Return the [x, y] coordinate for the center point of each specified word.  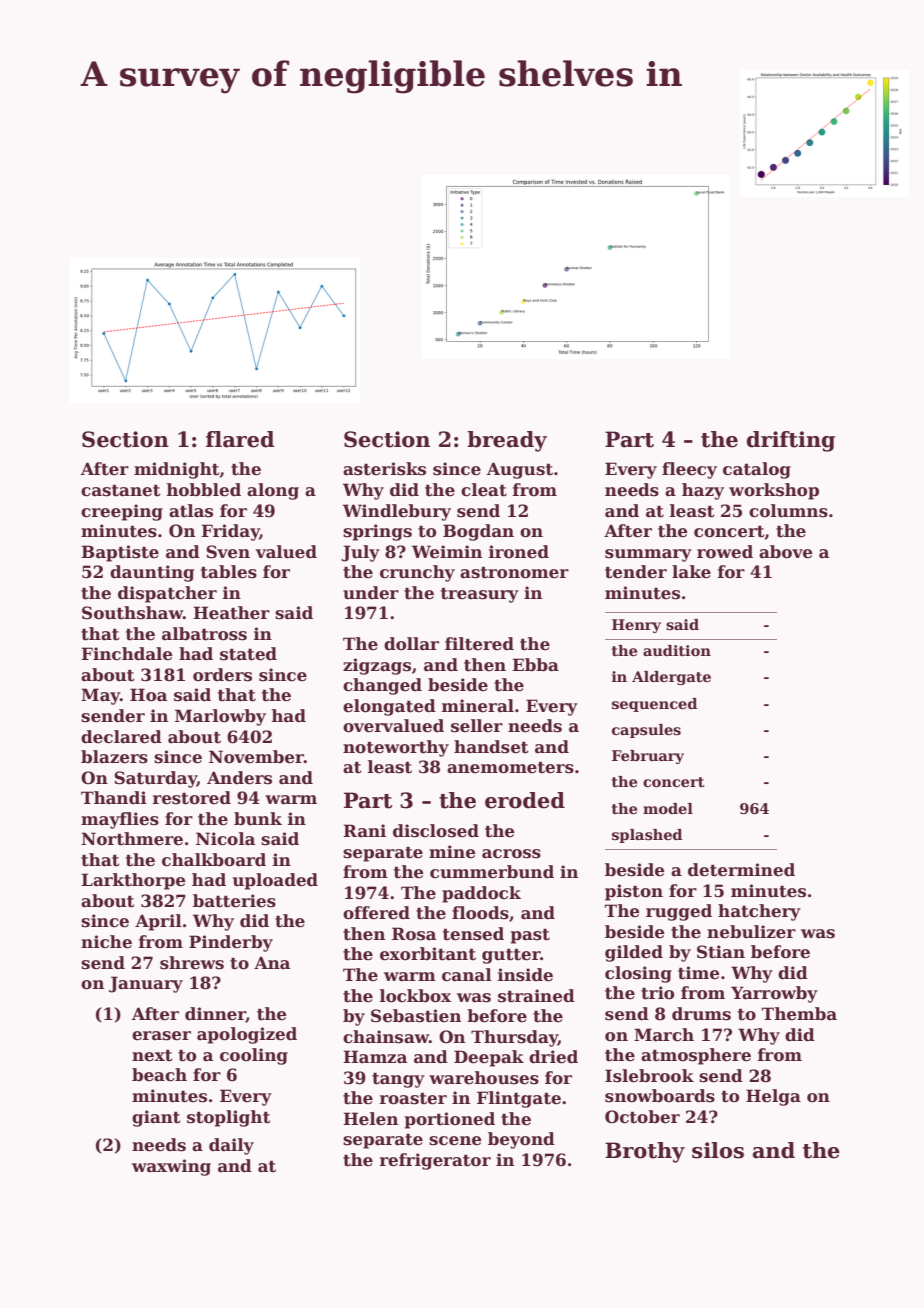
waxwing [171, 1167]
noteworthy [396, 748]
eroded [525, 800]
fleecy [689, 470]
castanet [121, 490]
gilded [634, 953]
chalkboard [214, 860]
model [668, 808]
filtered [479, 644]
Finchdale [126, 654]
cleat [484, 490]
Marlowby [220, 717]
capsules [646, 731]
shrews [192, 963]
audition [677, 650]
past [530, 936]
